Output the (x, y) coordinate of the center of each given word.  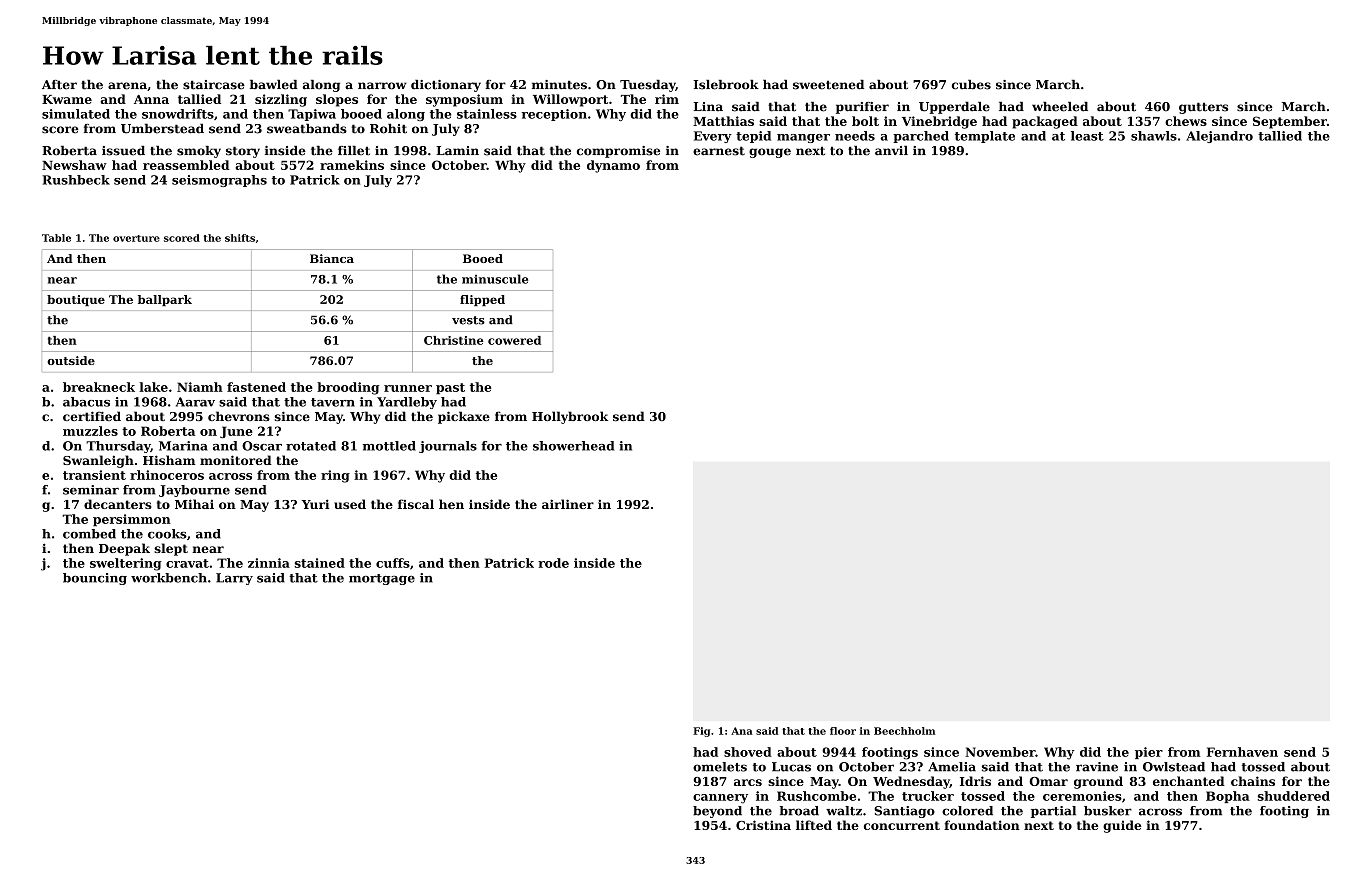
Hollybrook (570, 417)
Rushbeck (76, 180)
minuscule (495, 279)
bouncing (95, 579)
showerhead (573, 446)
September (1290, 122)
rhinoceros (167, 475)
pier (1149, 753)
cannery (720, 799)
